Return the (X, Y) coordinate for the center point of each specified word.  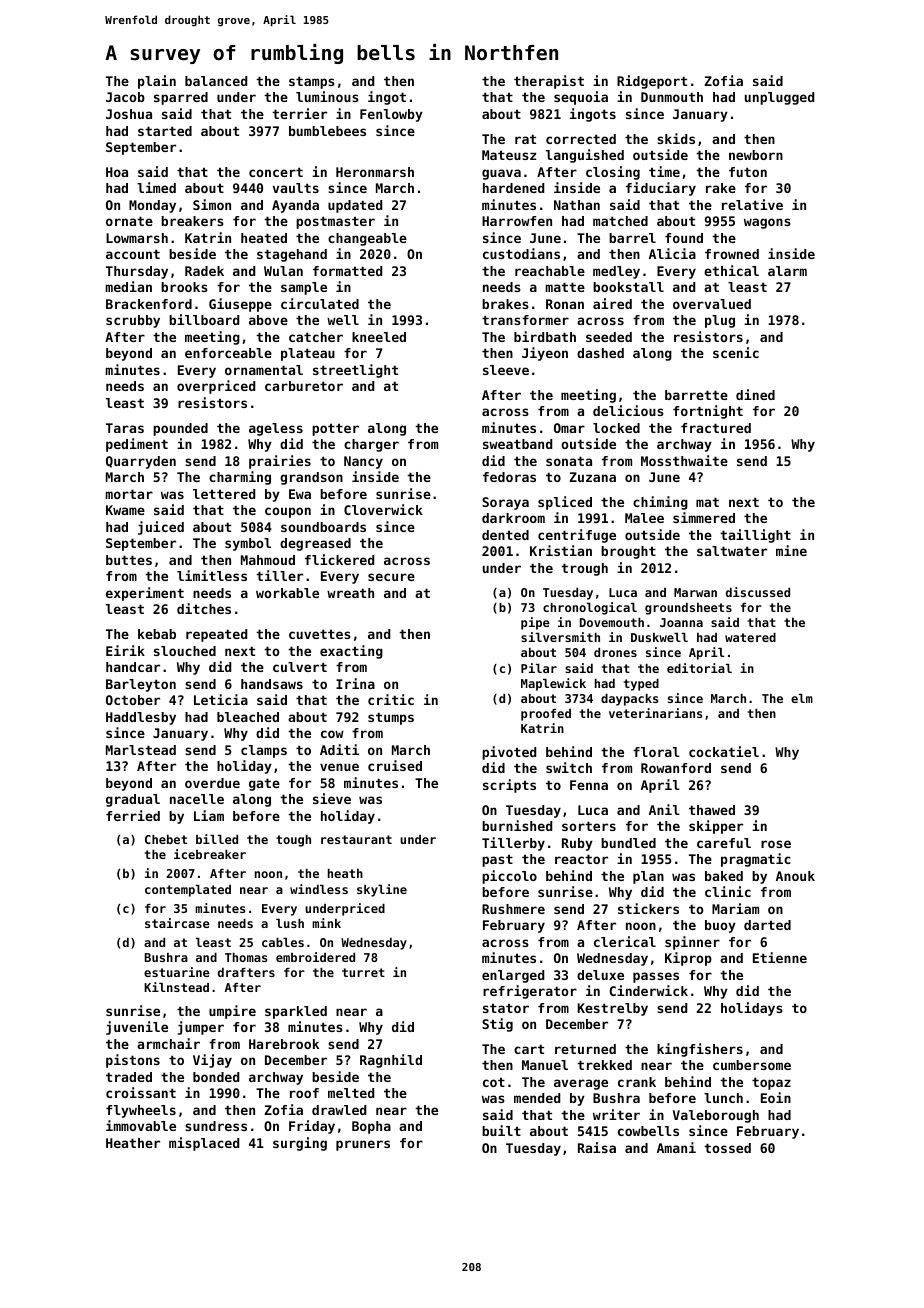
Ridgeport (652, 82)
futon (748, 172)
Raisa (597, 1147)
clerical (625, 941)
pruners (363, 1145)
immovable (141, 1125)
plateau (308, 354)
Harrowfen (517, 221)
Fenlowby (391, 115)
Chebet (166, 839)
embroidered (315, 957)
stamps (312, 82)
